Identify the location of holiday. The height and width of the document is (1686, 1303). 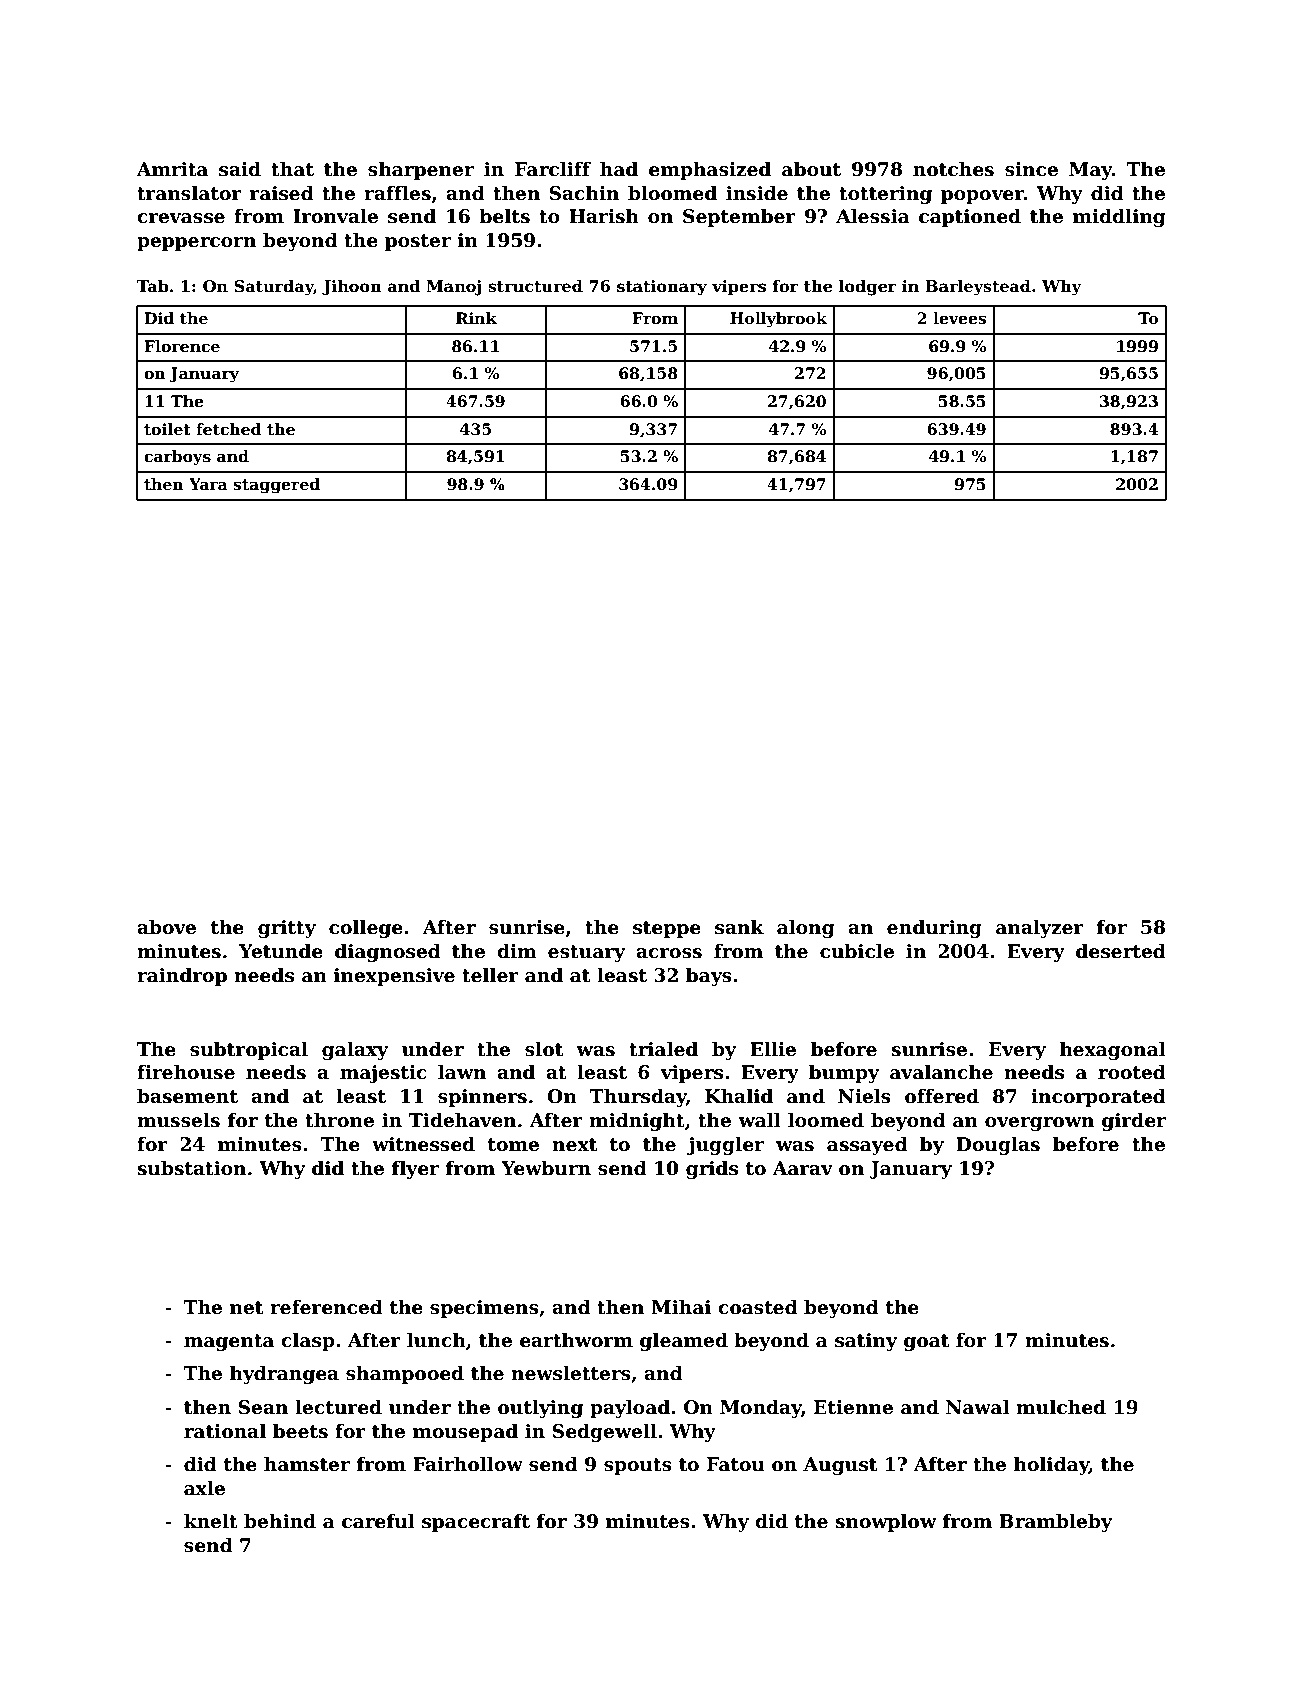
(1051, 1465).
